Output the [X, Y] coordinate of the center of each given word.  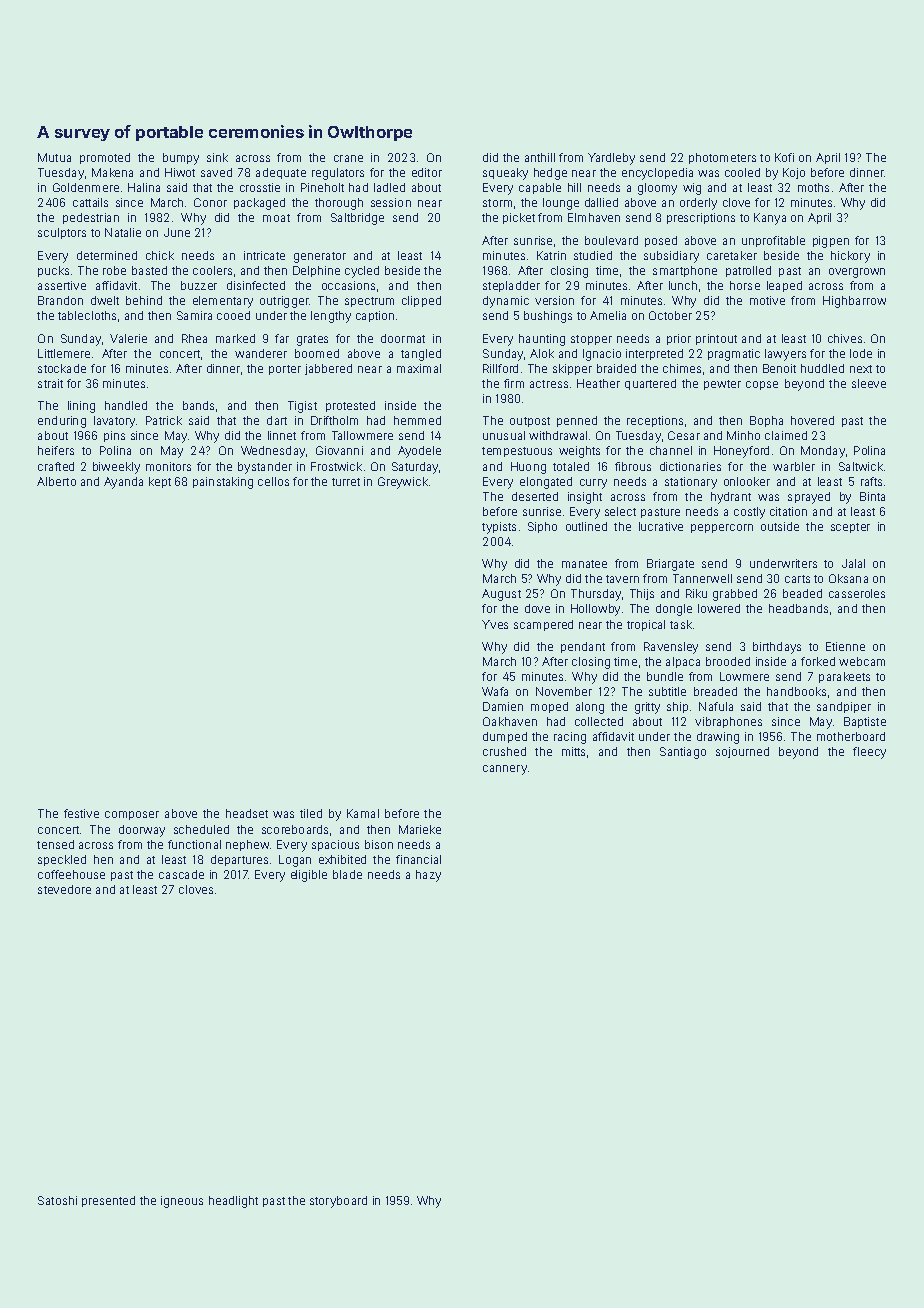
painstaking [223, 483]
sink [217, 157]
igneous [182, 1202]
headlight [233, 1202]
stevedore [64, 889]
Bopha [766, 421]
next [861, 369]
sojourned [742, 752]
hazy [428, 876]
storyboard [338, 1202]
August [501, 595]
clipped [421, 301]
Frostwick [336, 466]
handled [126, 405]
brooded [728, 661]
